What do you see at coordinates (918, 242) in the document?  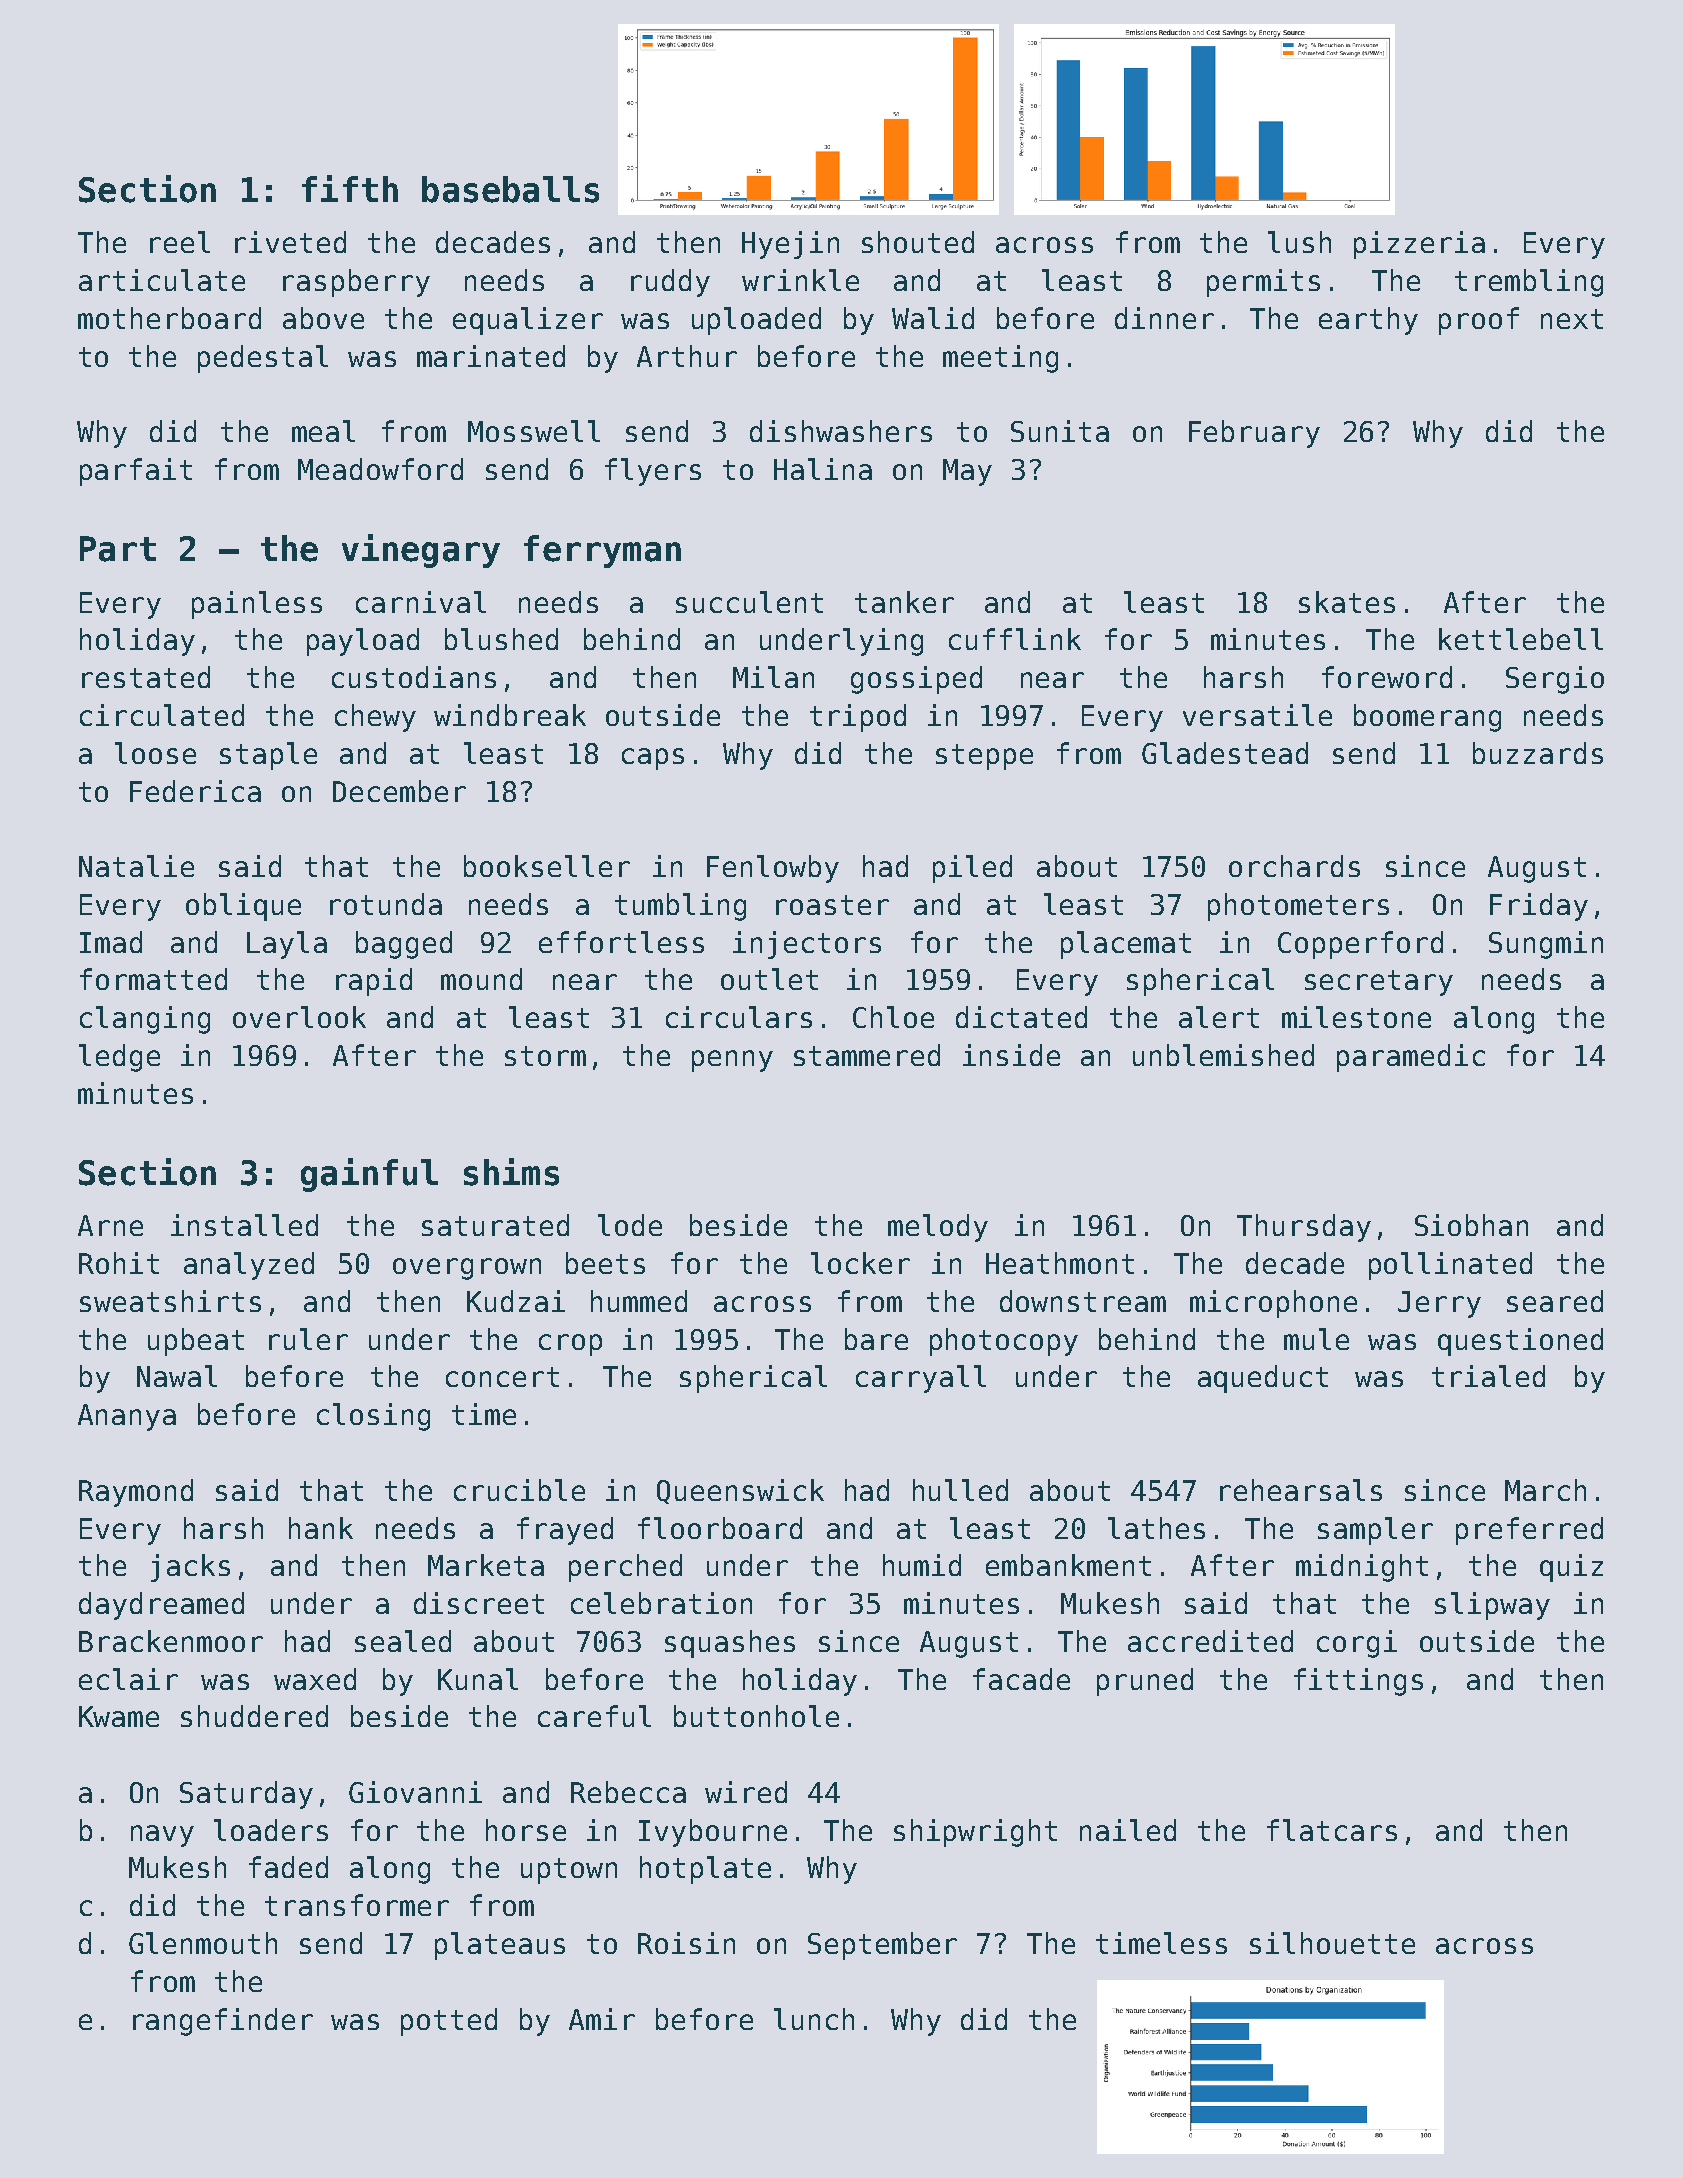 I see `shouted` at bounding box center [918, 242].
